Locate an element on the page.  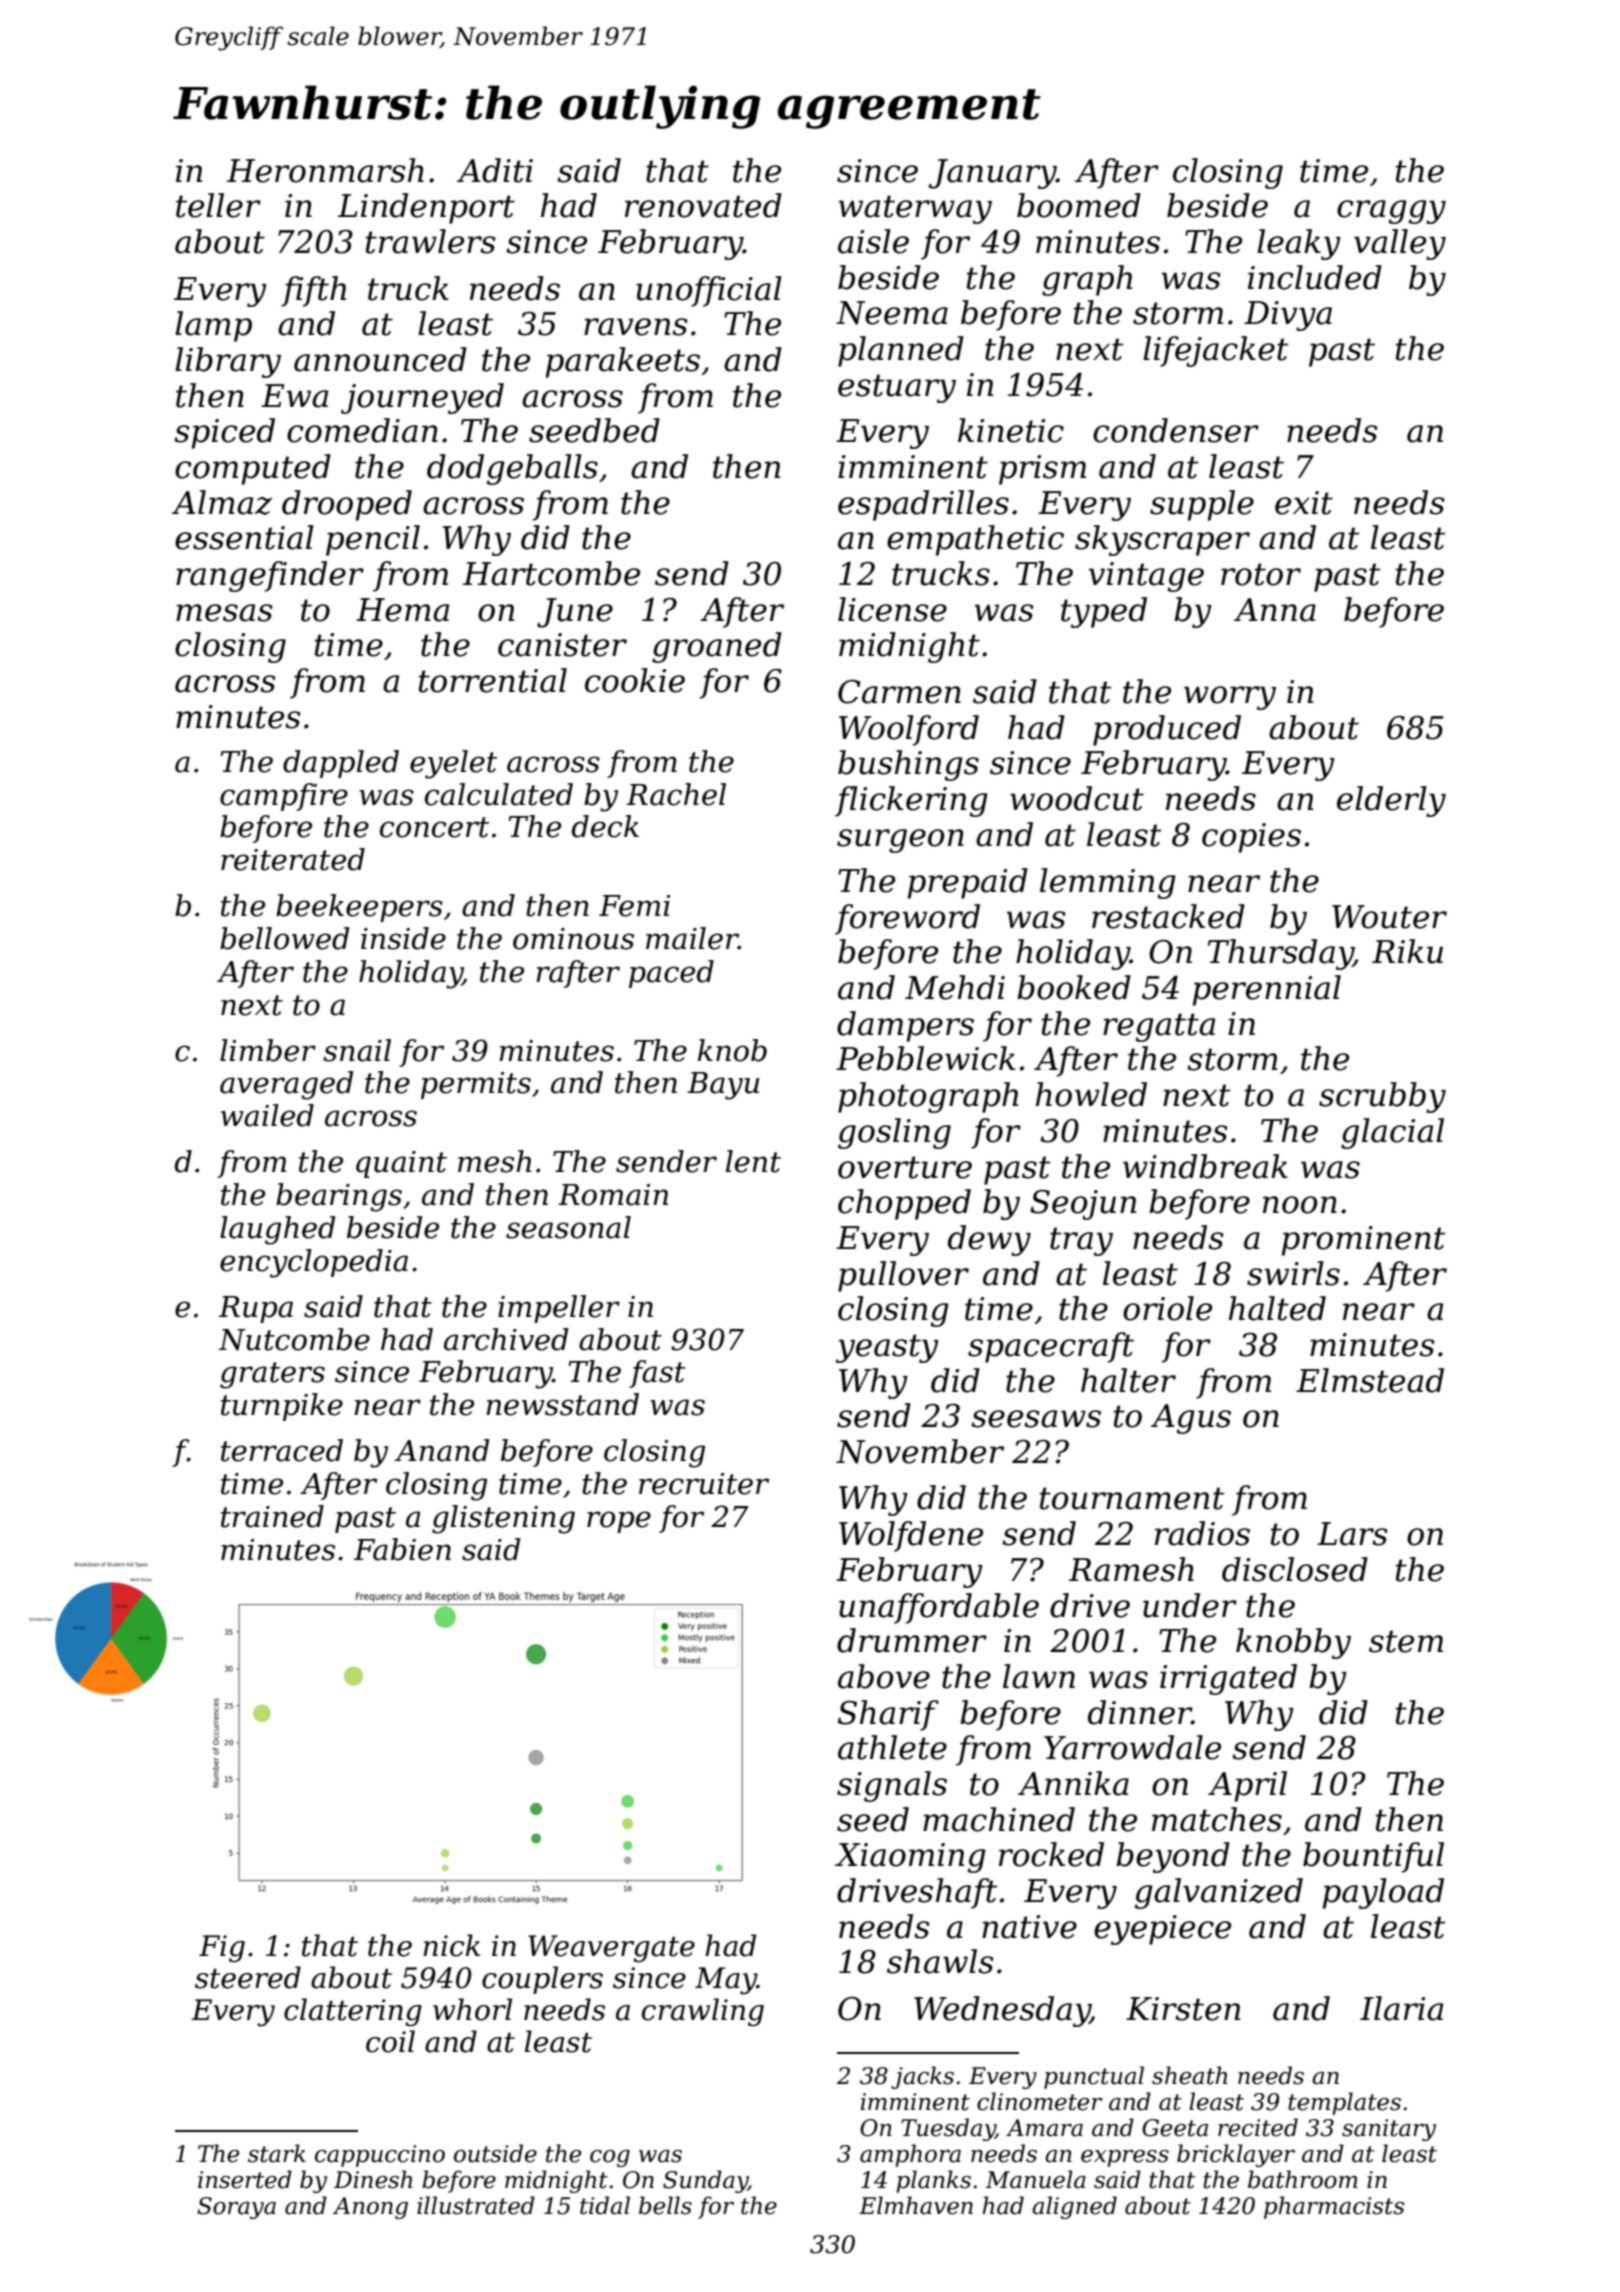
nick is located at coordinates (451, 1945).
